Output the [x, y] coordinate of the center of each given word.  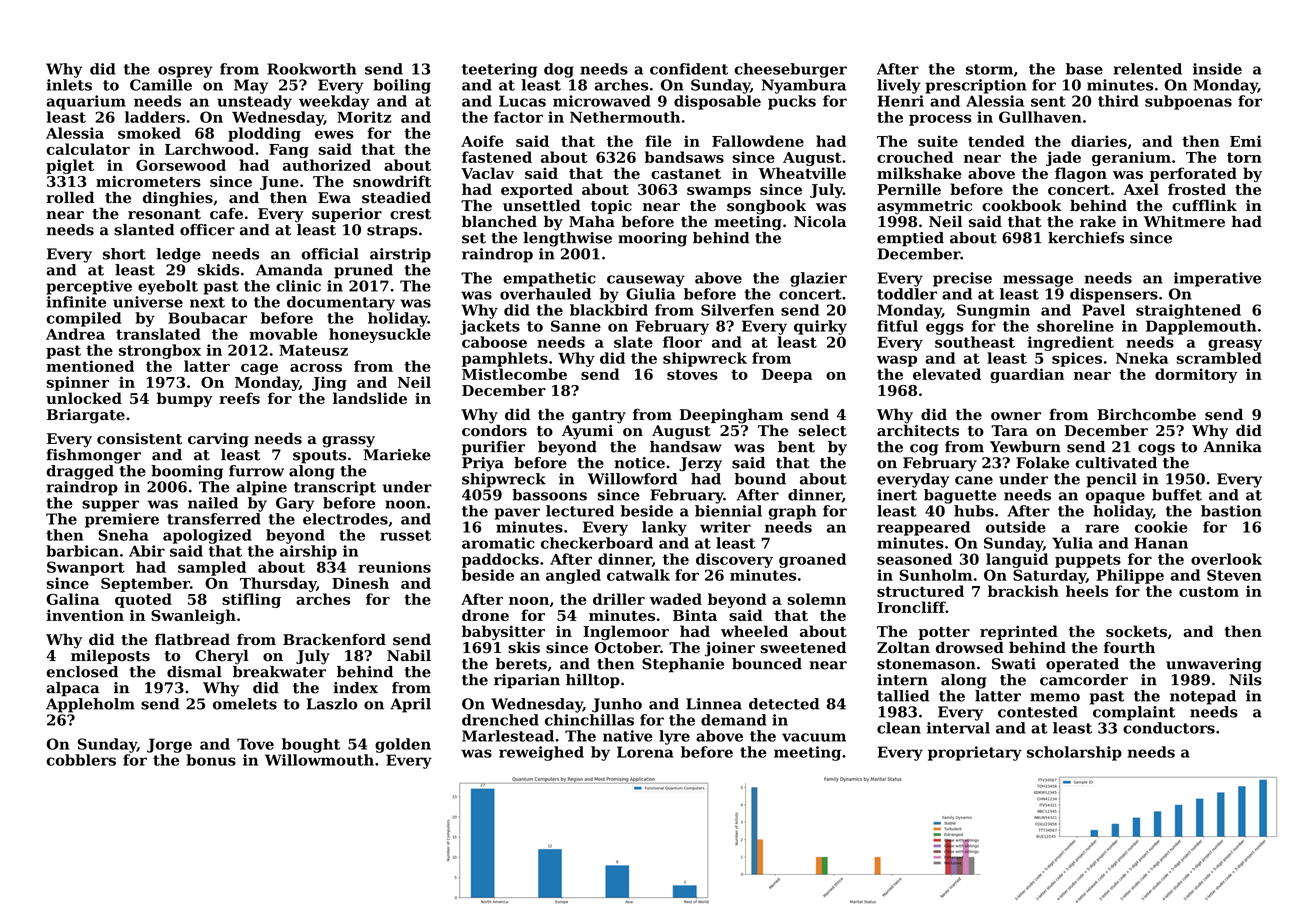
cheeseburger [790, 70]
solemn [816, 599]
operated [1082, 665]
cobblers [81, 760]
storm [989, 69]
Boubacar [207, 318]
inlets [69, 85]
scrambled [1219, 358]
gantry [599, 417]
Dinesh [360, 583]
